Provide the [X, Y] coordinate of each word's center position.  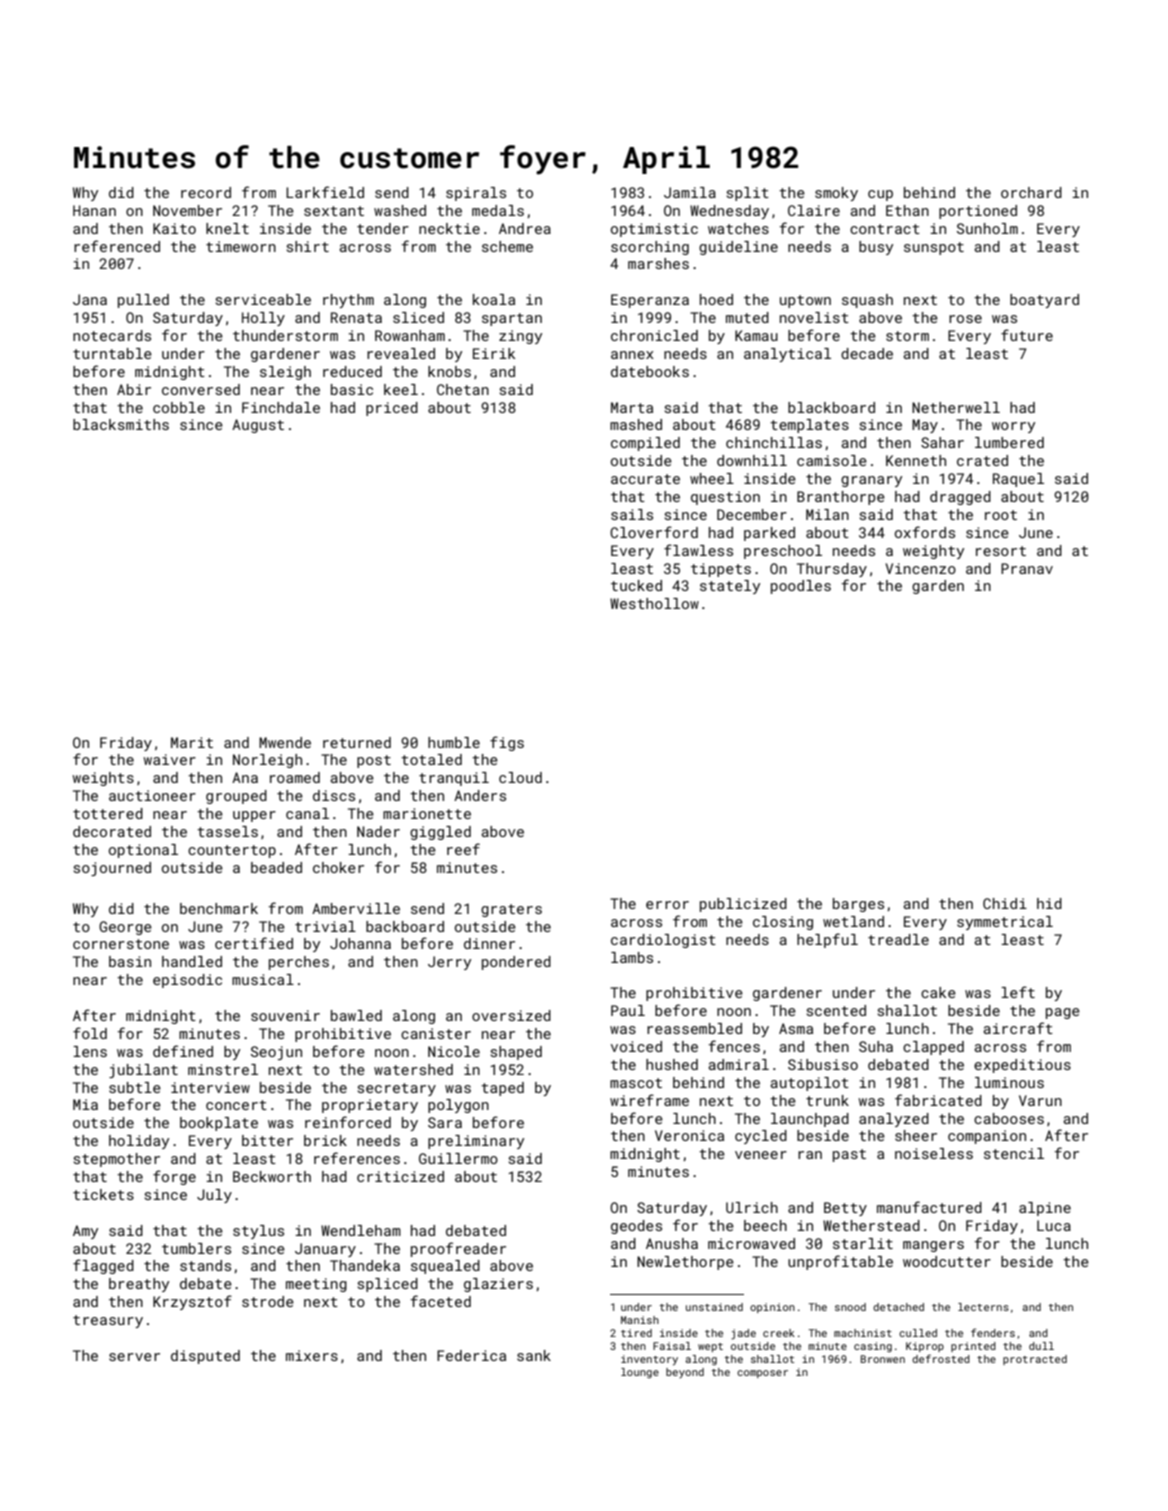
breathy [139, 1285]
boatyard [1044, 301]
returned [357, 742]
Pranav [1027, 568]
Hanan [94, 210]
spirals [476, 194]
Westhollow [654, 603]
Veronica [689, 1135]
